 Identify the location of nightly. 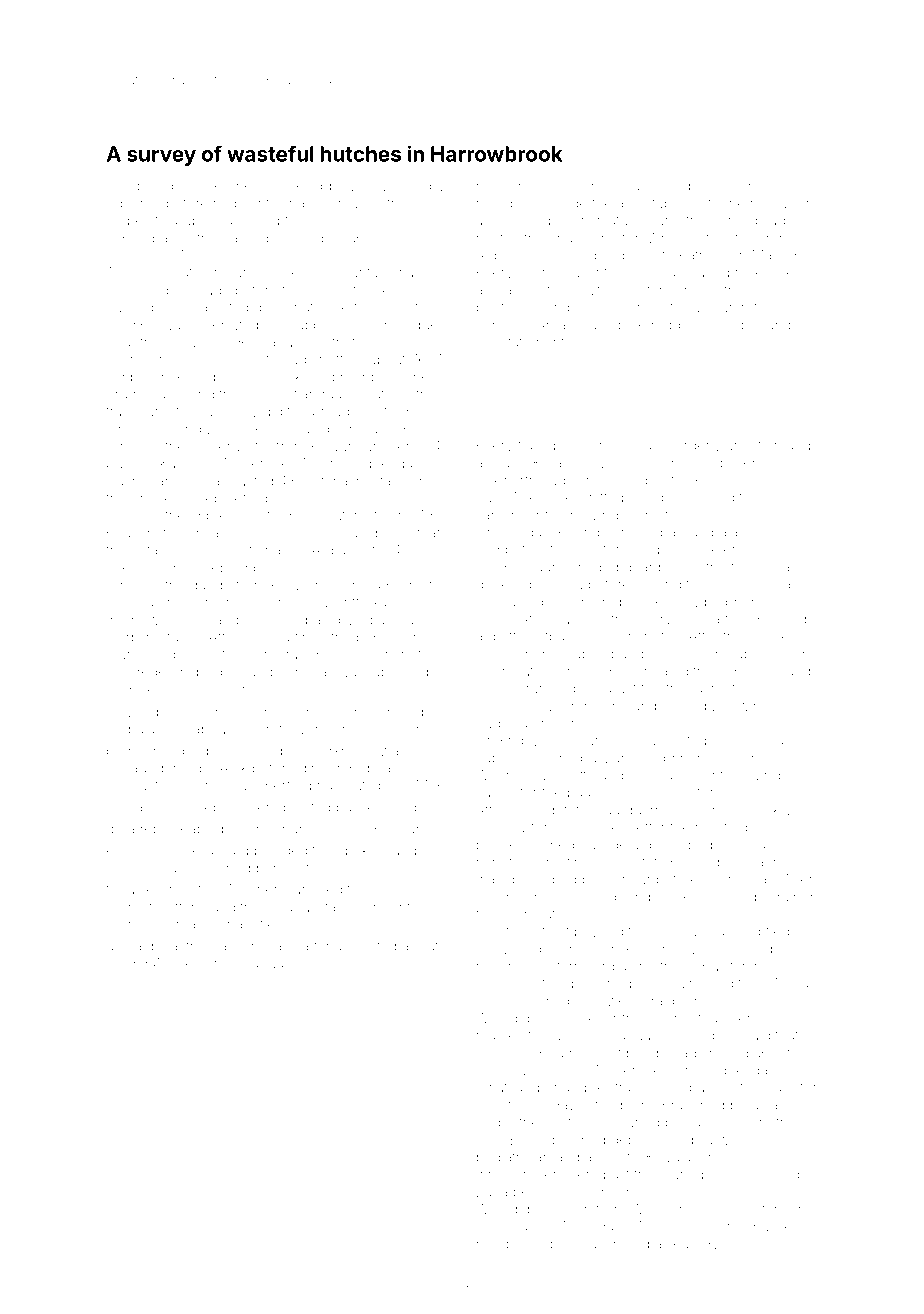
(149, 926).
